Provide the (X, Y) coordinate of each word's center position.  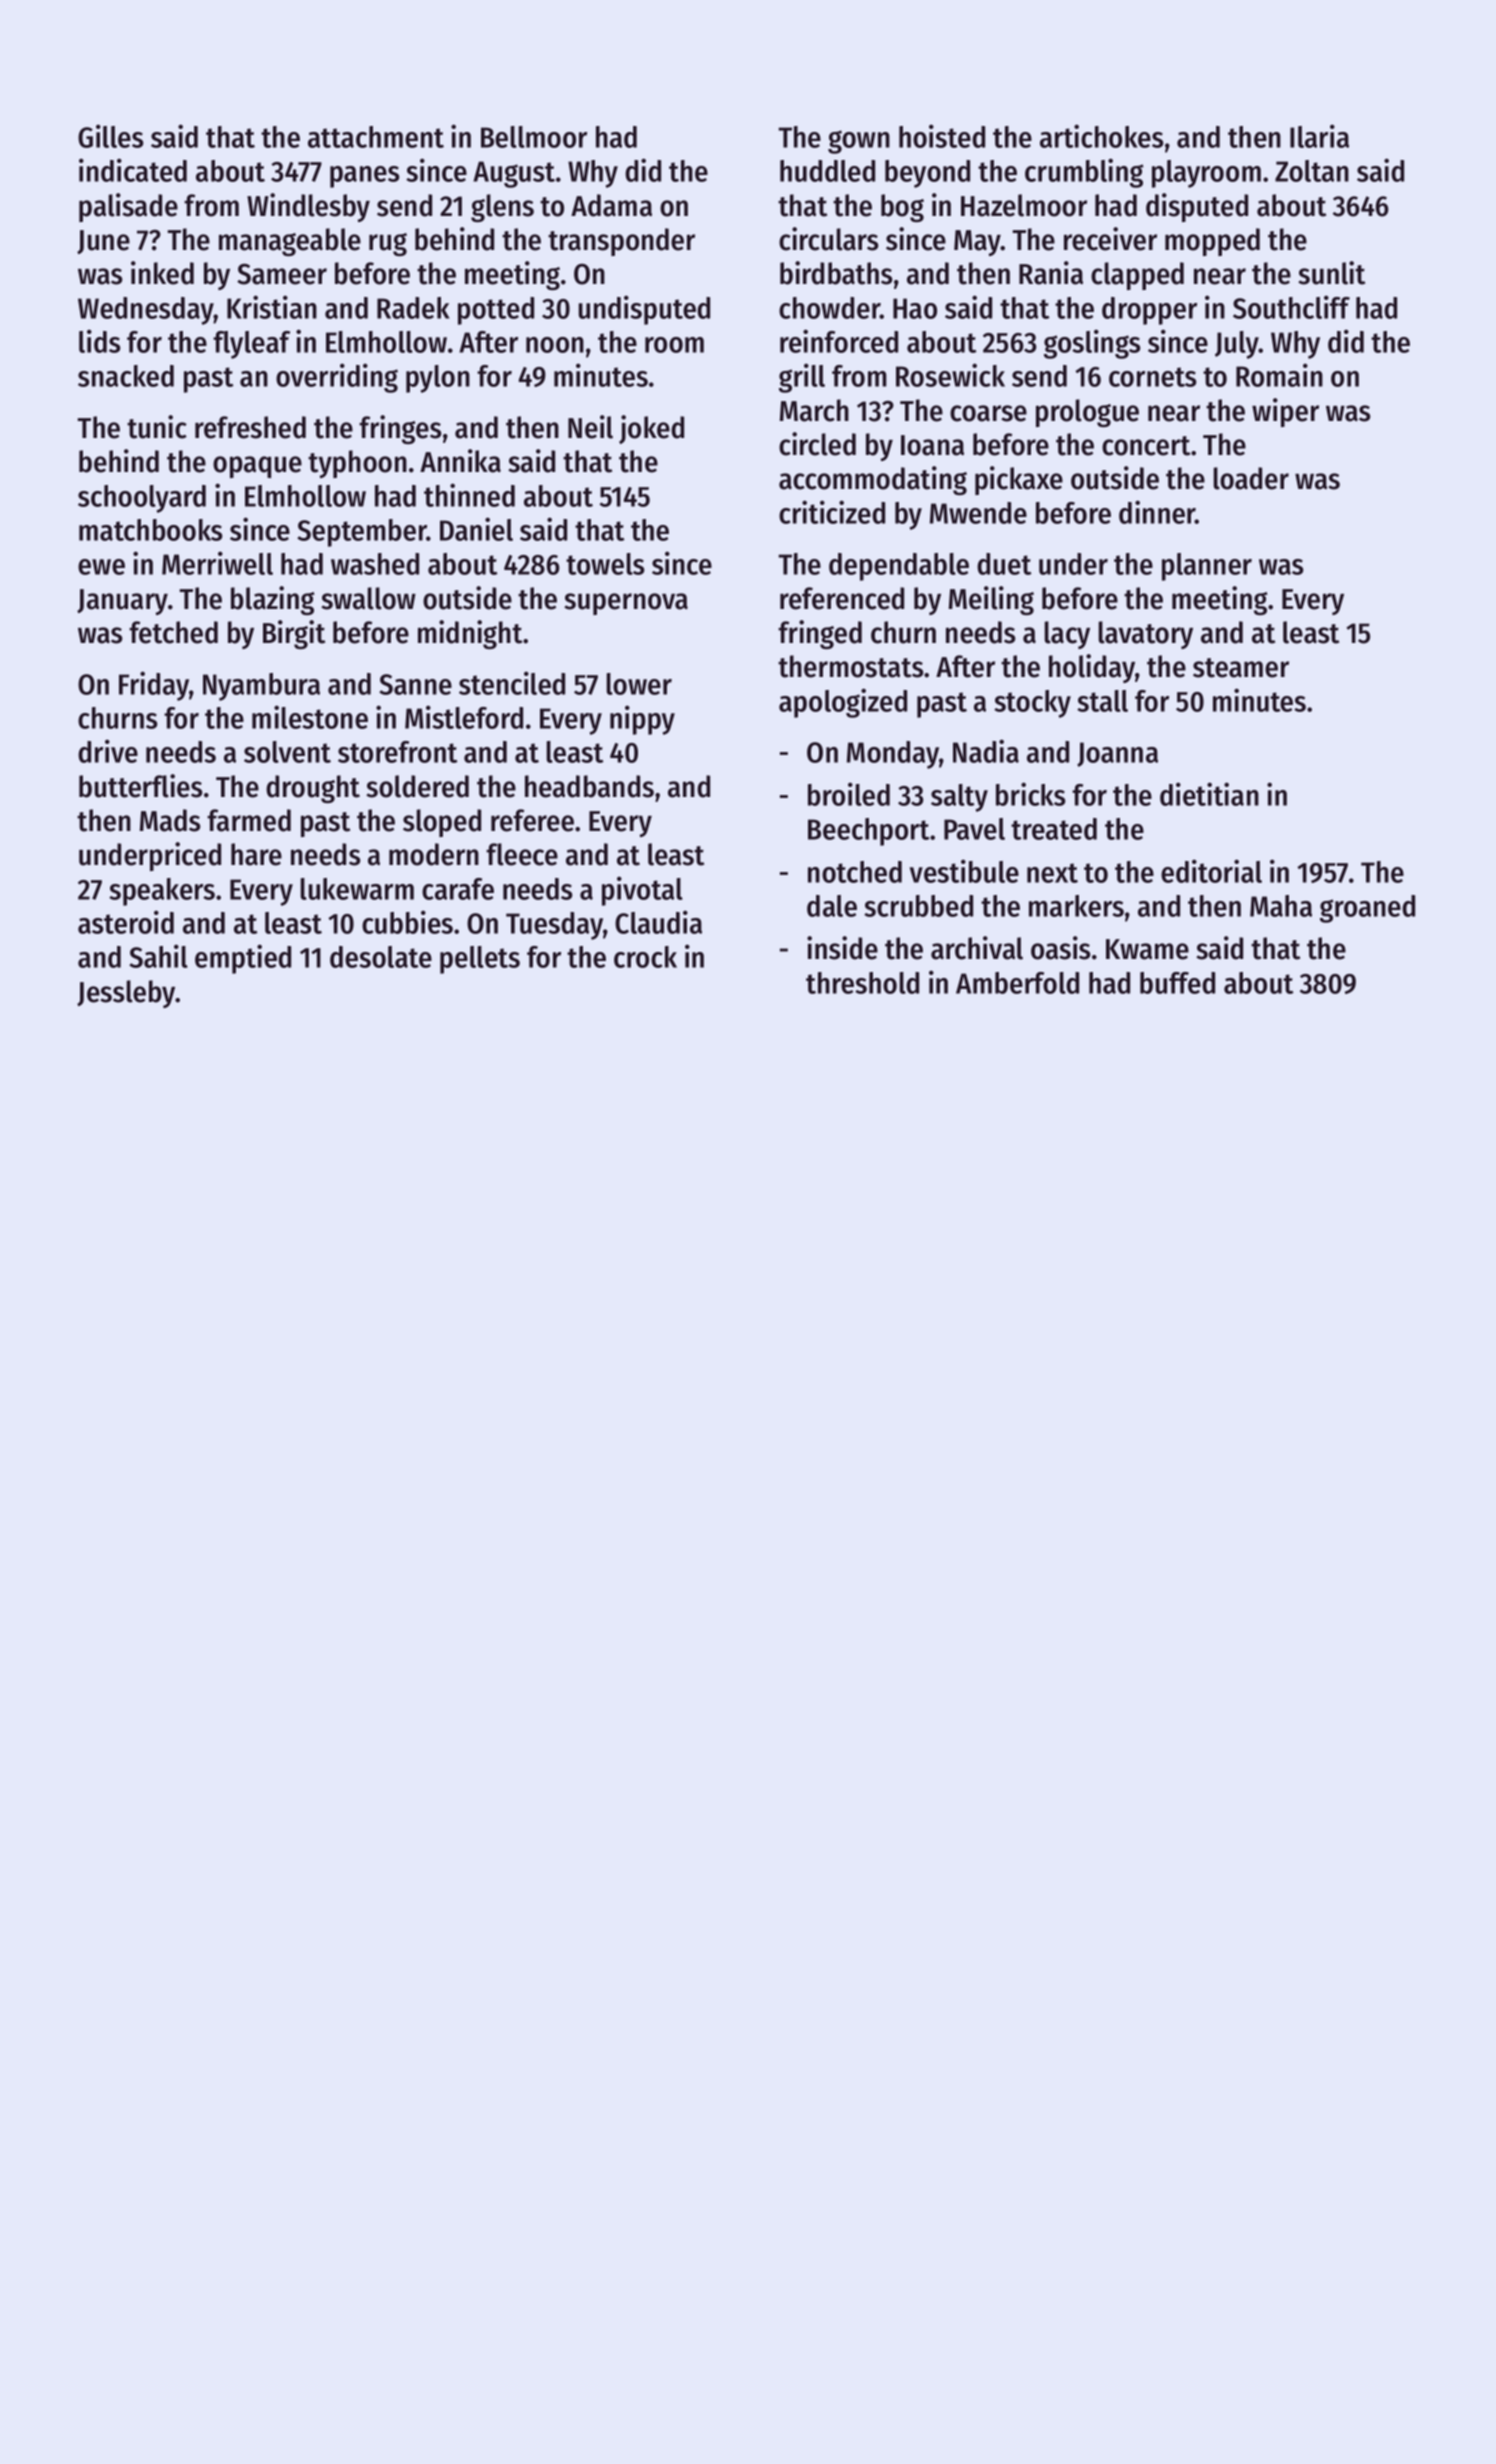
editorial (1211, 871)
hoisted (942, 136)
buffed (1177, 983)
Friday (154, 686)
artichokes (1101, 136)
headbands (589, 786)
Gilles (110, 136)
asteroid (126, 922)
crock (645, 957)
